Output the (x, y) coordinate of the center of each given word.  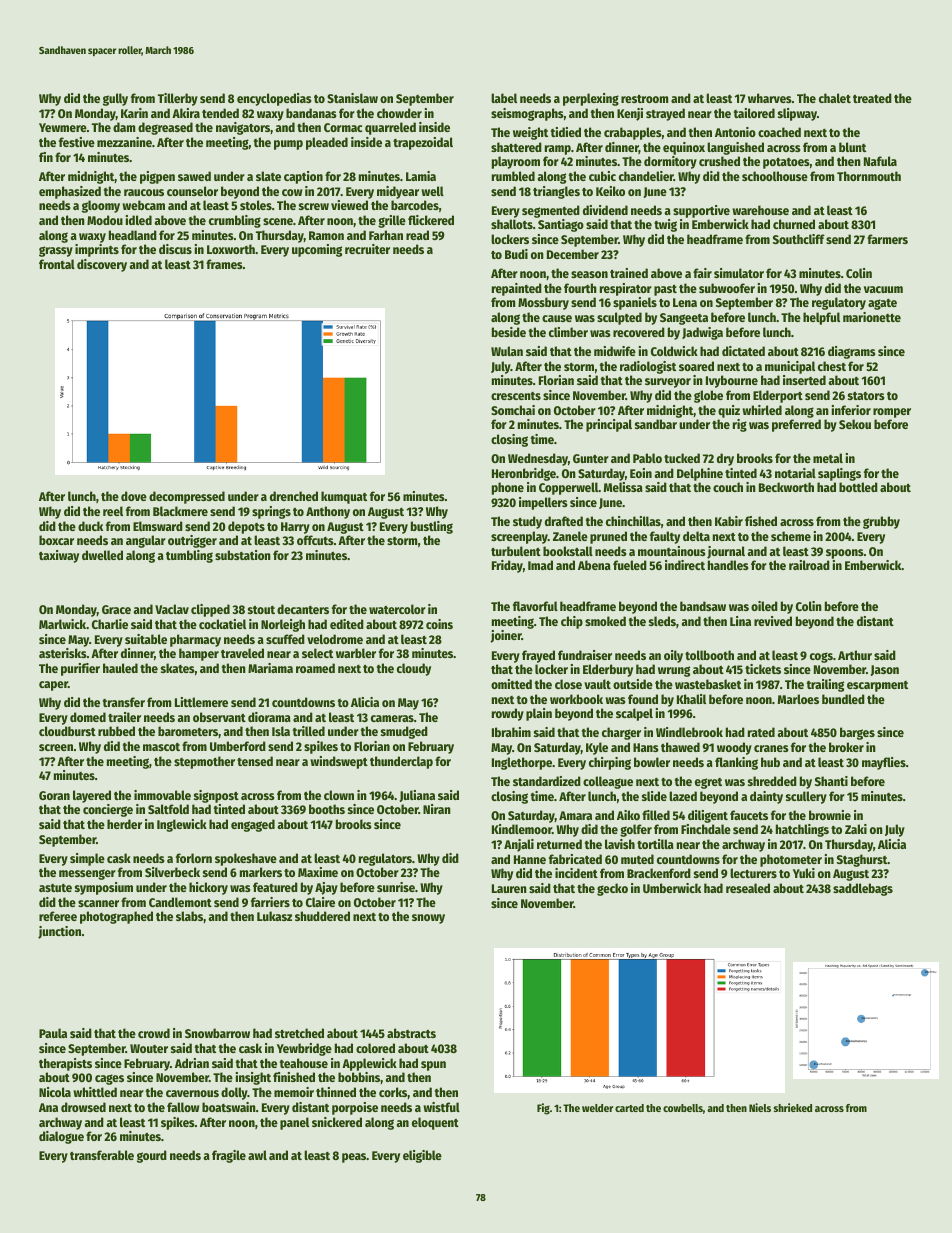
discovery (102, 265)
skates (178, 668)
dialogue (61, 1137)
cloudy (414, 669)
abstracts (411, 1033)
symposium (104, 888)
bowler (652, 762)
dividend (605, 210)
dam (124, 127)
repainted (517, 289)
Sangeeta (684, 319)
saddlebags (863, 889)
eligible (422, 1156)
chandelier (646, 176)
